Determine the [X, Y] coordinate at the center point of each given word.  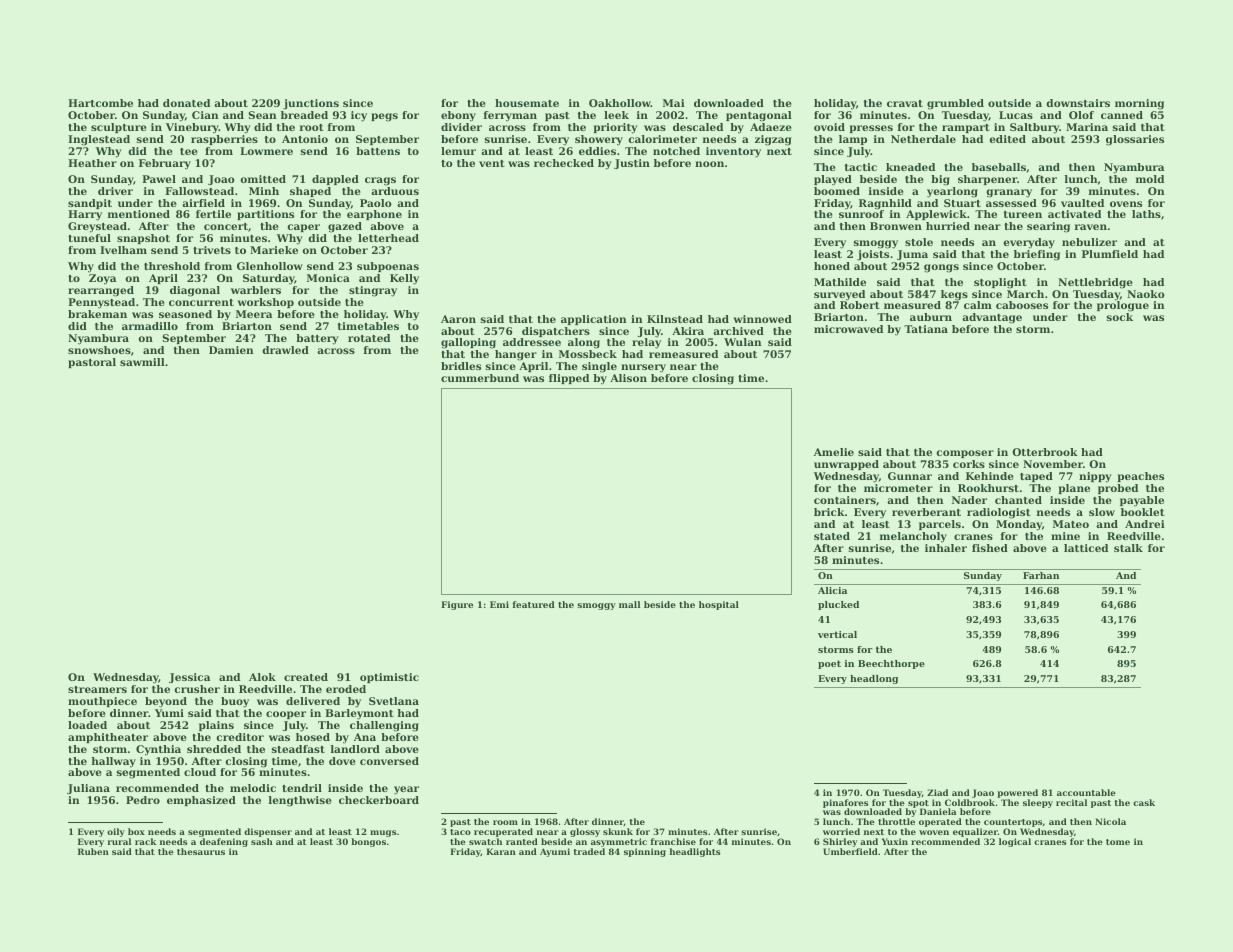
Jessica [189, 678]
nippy [1095, 477]
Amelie [834, 452]
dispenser [268, 832]
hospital [719, 605]
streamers [97, 689]
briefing [1037, 255]
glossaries [1135, 140]
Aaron [458, 319]
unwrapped [846, 465]
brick [829, 512]
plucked [838, 605]
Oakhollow [620, 103]
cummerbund [480, 378]
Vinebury [192, 128]
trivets [212, 250]
